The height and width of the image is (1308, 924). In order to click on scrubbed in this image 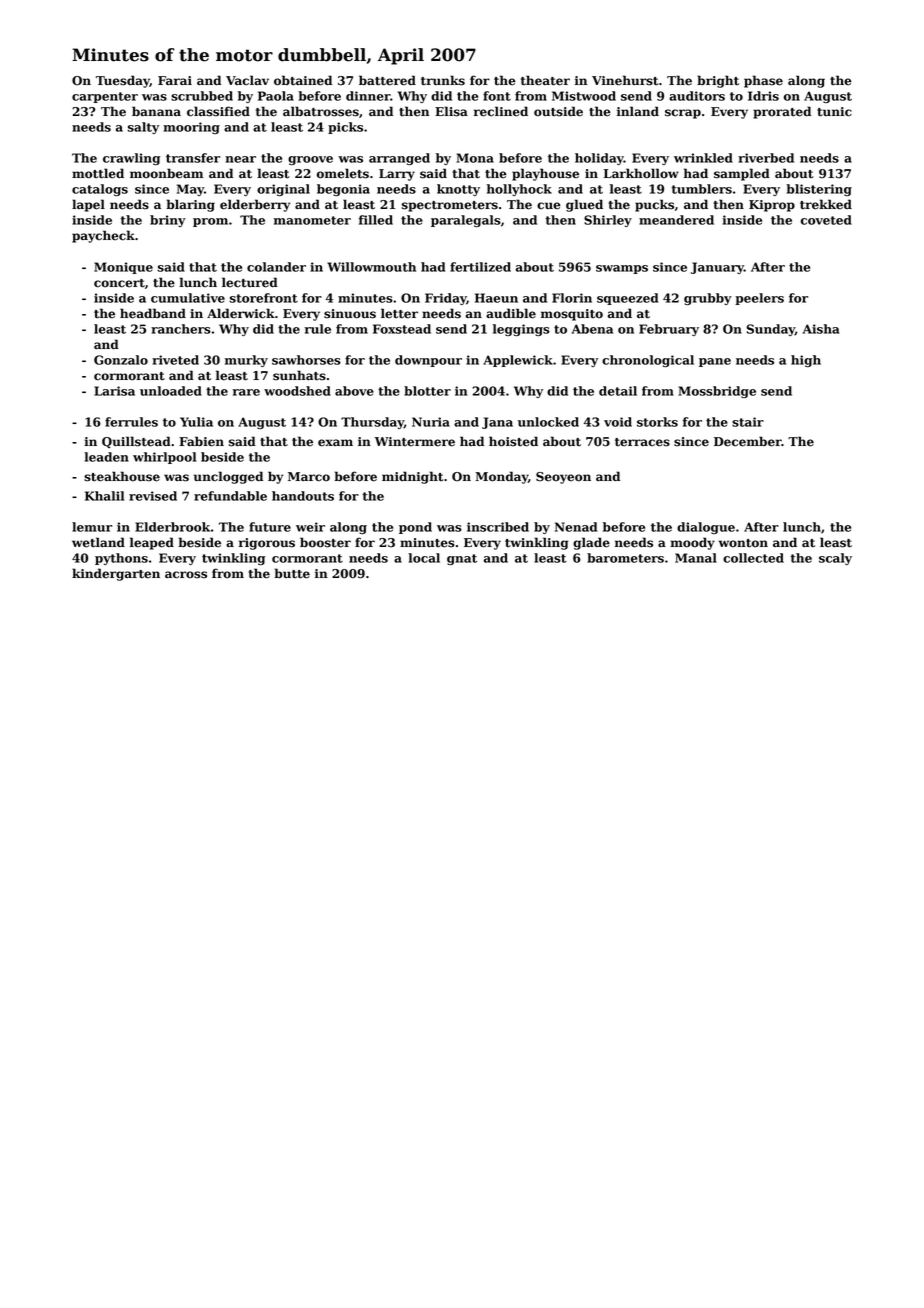, I will do `click(202, 96)`.
